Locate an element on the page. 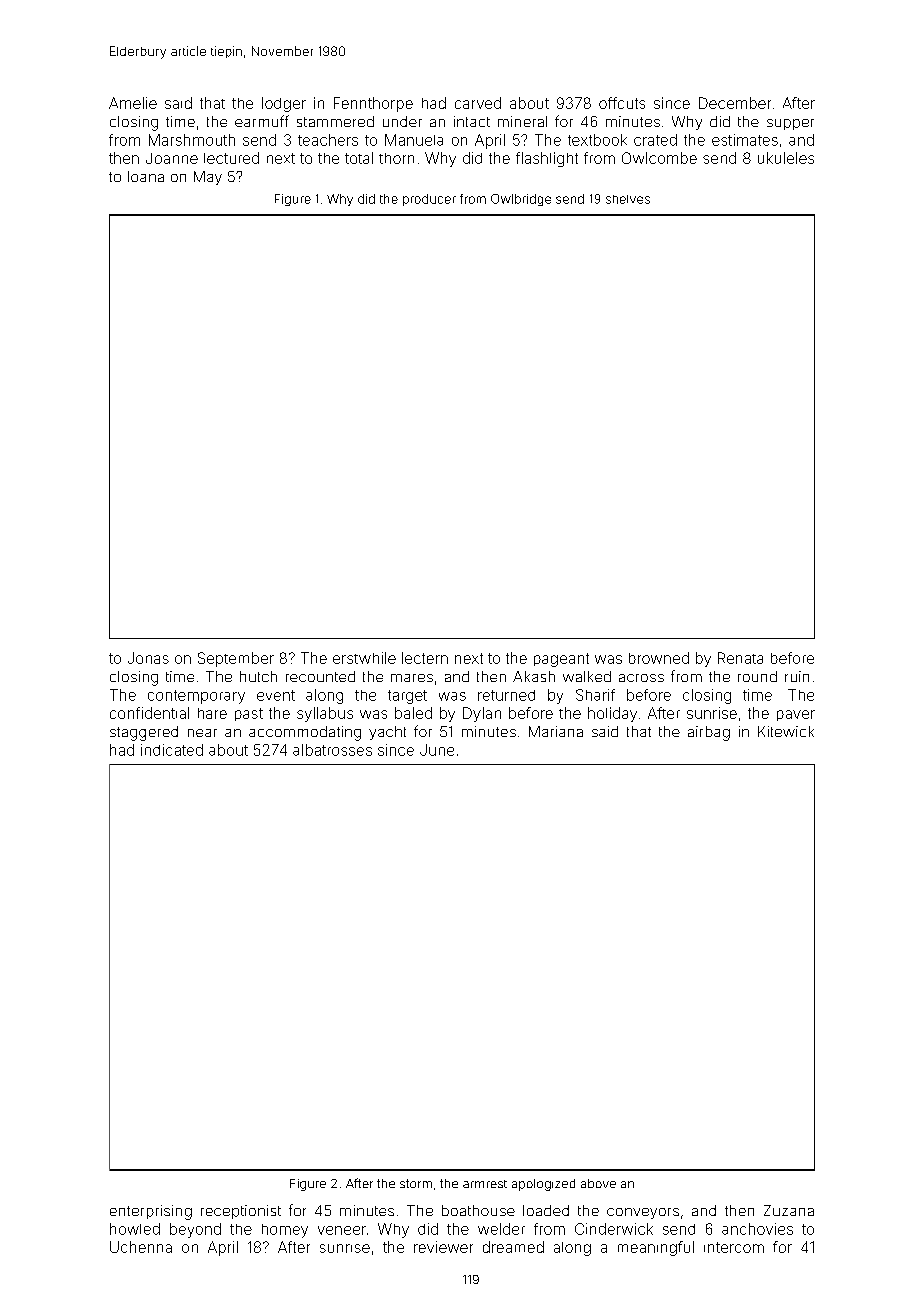 This document has width=924, height=1308. Ioana is located at coordinates (146, 176).
